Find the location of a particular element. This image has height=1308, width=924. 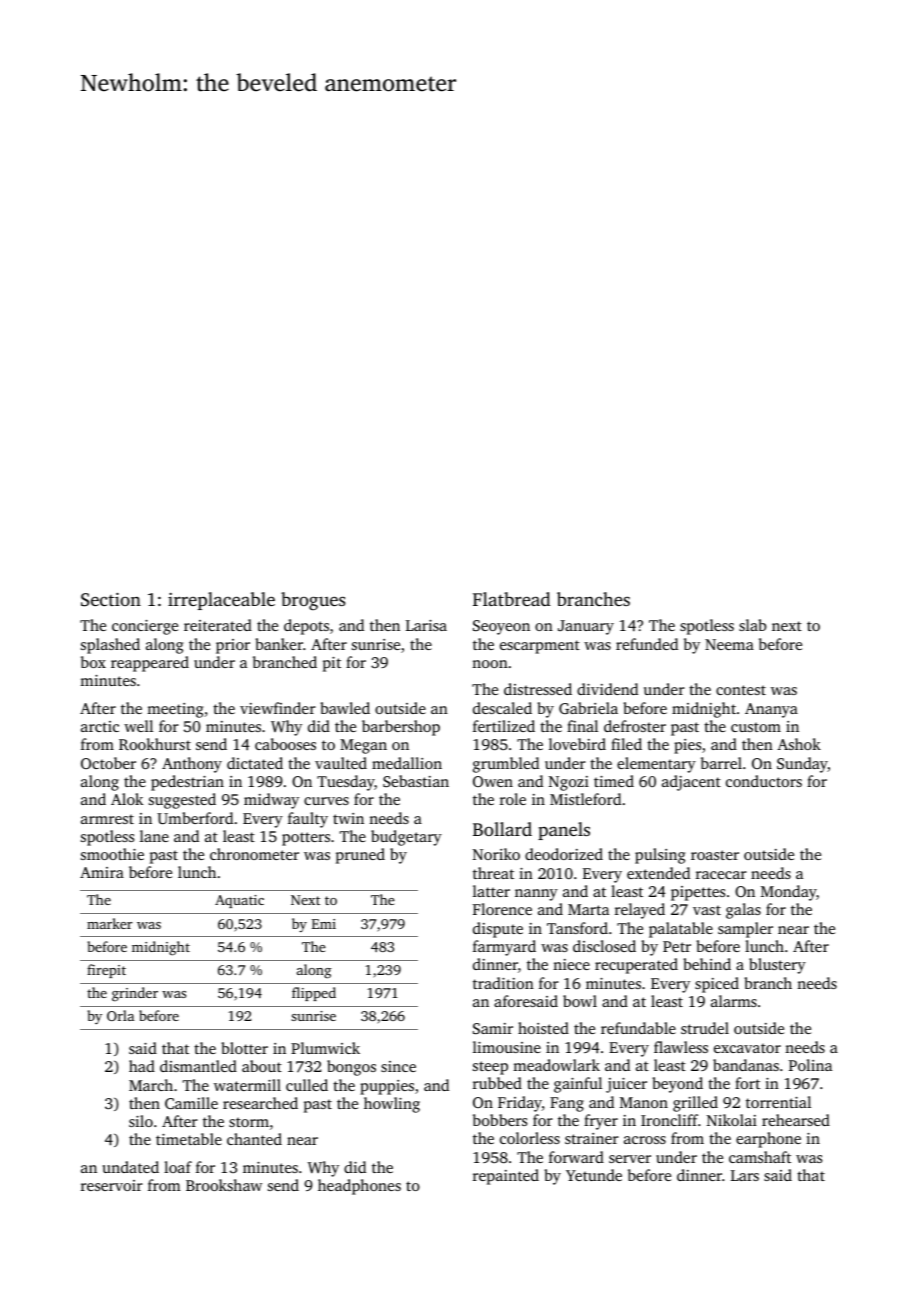

tradition is located at coordinates (503, 983).
